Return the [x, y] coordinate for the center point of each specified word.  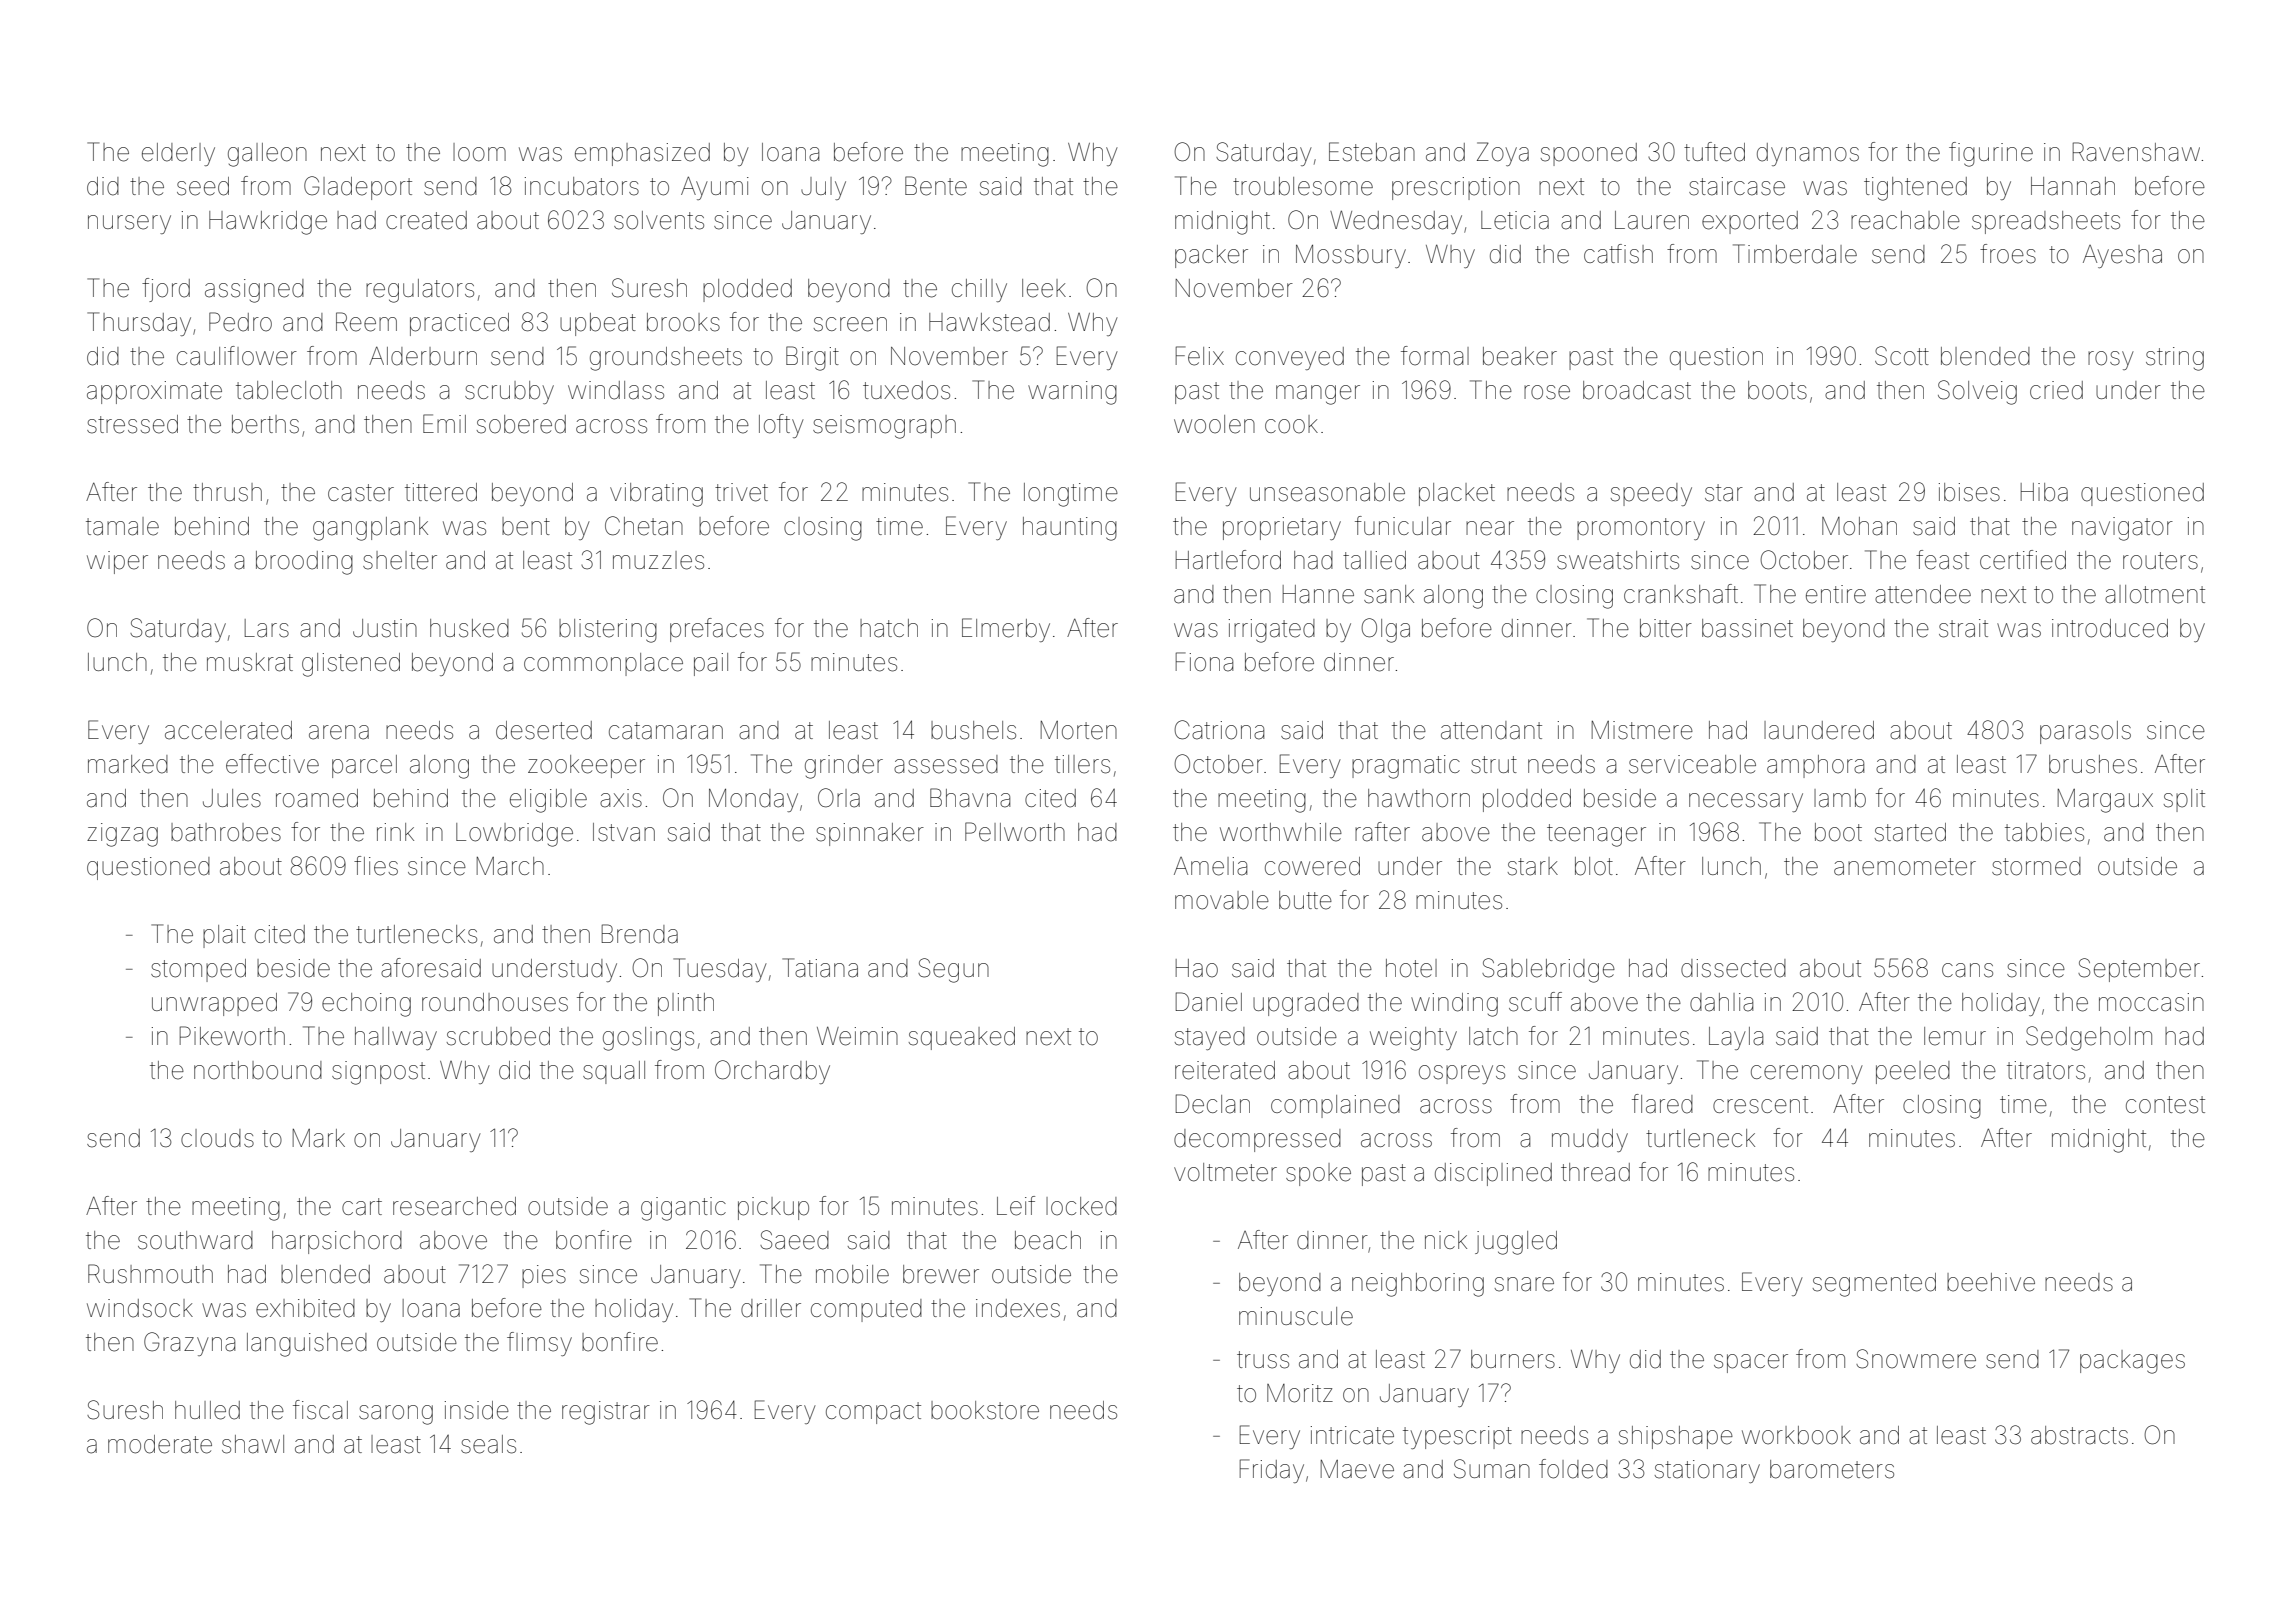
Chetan [644, 526]
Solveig [1977, 392]
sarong [396, 1415]
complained [1335, 1106]
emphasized [642, 154]
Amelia [1210, 866]
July [823, 188]
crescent [1760, 1105]
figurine [1991, 154]
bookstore [985, 1410]
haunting [1070, 529]
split [2184, 800]
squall [614, 1072]
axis [621, 798]
